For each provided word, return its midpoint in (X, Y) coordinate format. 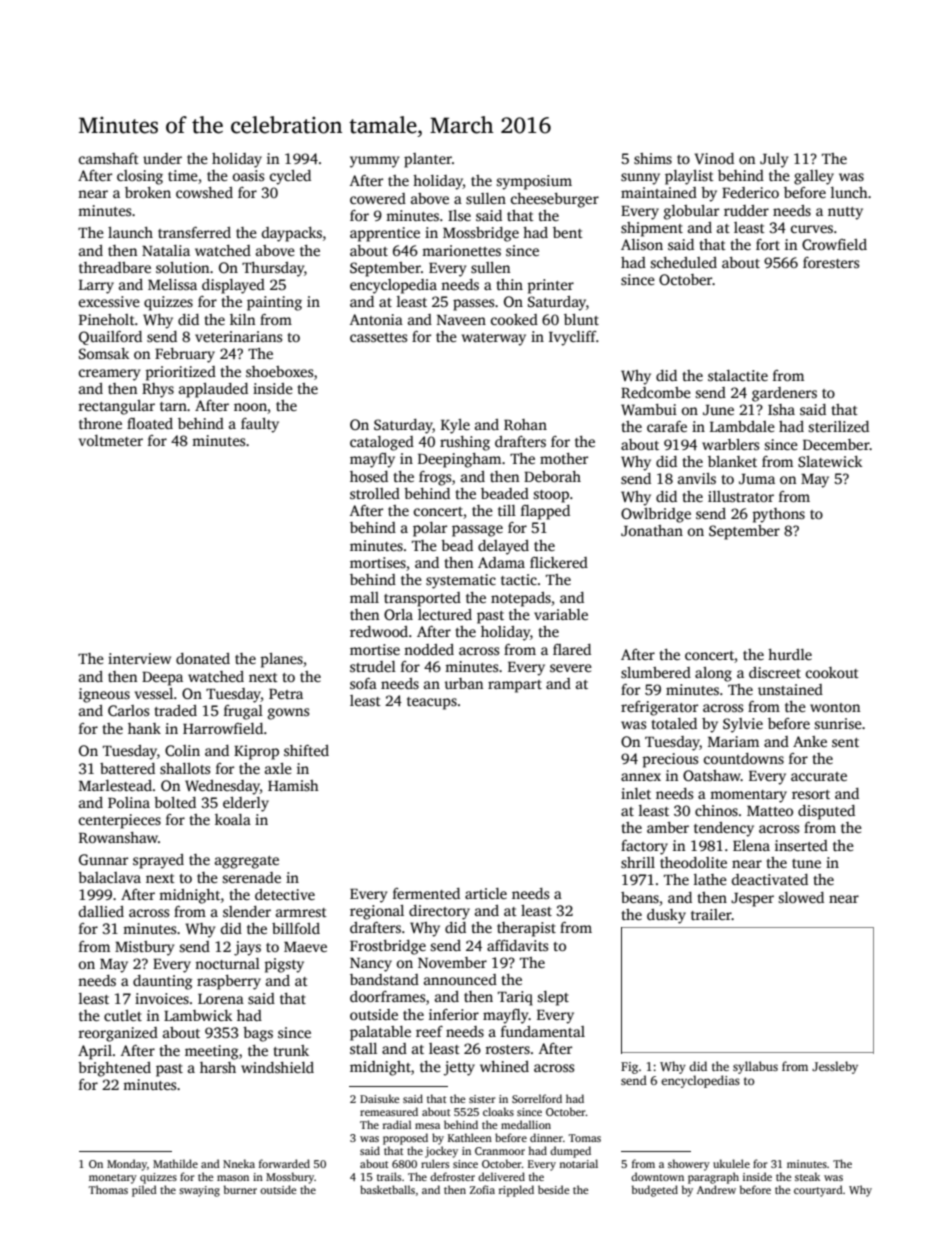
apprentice (385, 234)
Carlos (128, 710)
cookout (832, 672)
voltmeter (111, 440)
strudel (373, 666)
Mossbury (290, 1178)
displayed (233, 286)
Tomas (585, 1138)
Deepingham (459, 460)
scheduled (683, 262)
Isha (781, 409)
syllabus (755, 1067)
